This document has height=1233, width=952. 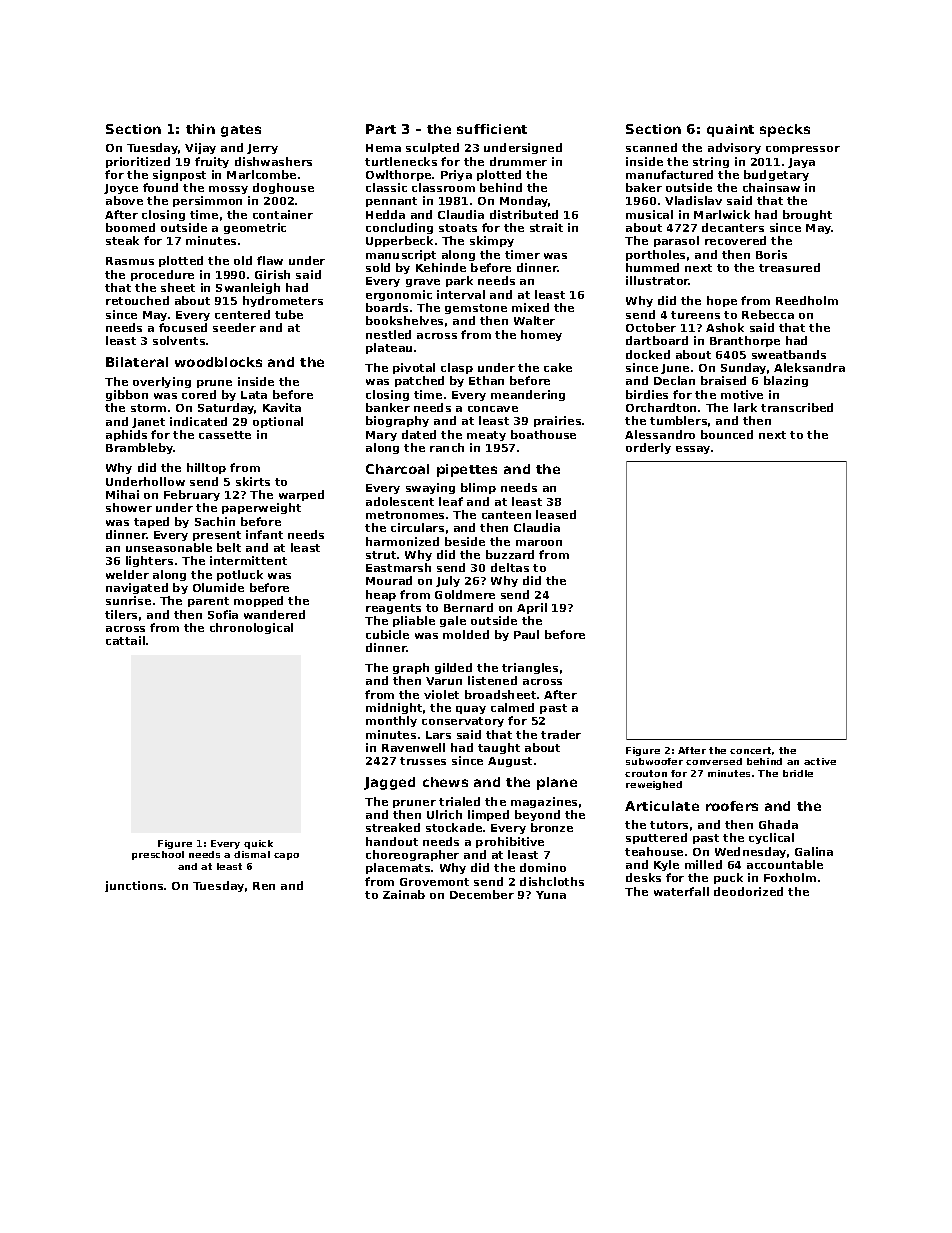 What do you see at coordinates (492, 241) in the document?
I see `skimpy` at bounding box center [492, 241].
